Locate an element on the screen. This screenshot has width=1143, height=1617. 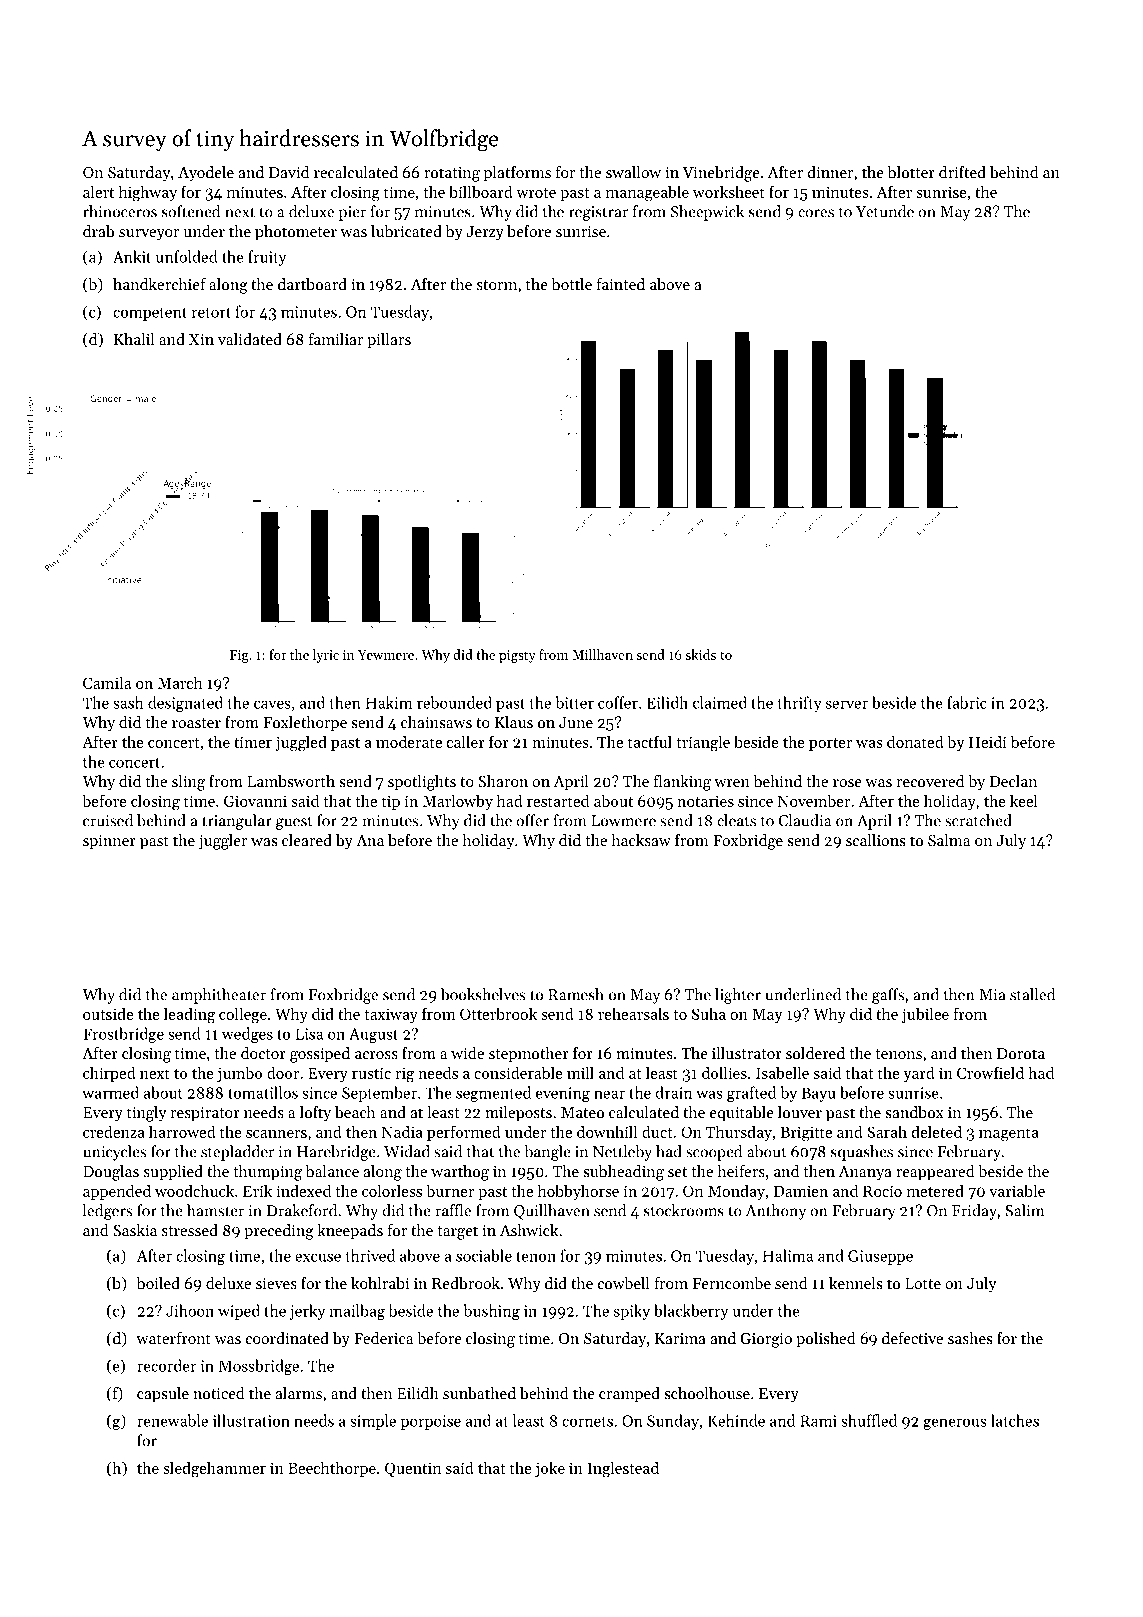
Sharon is located at coordinates (503, 781).
